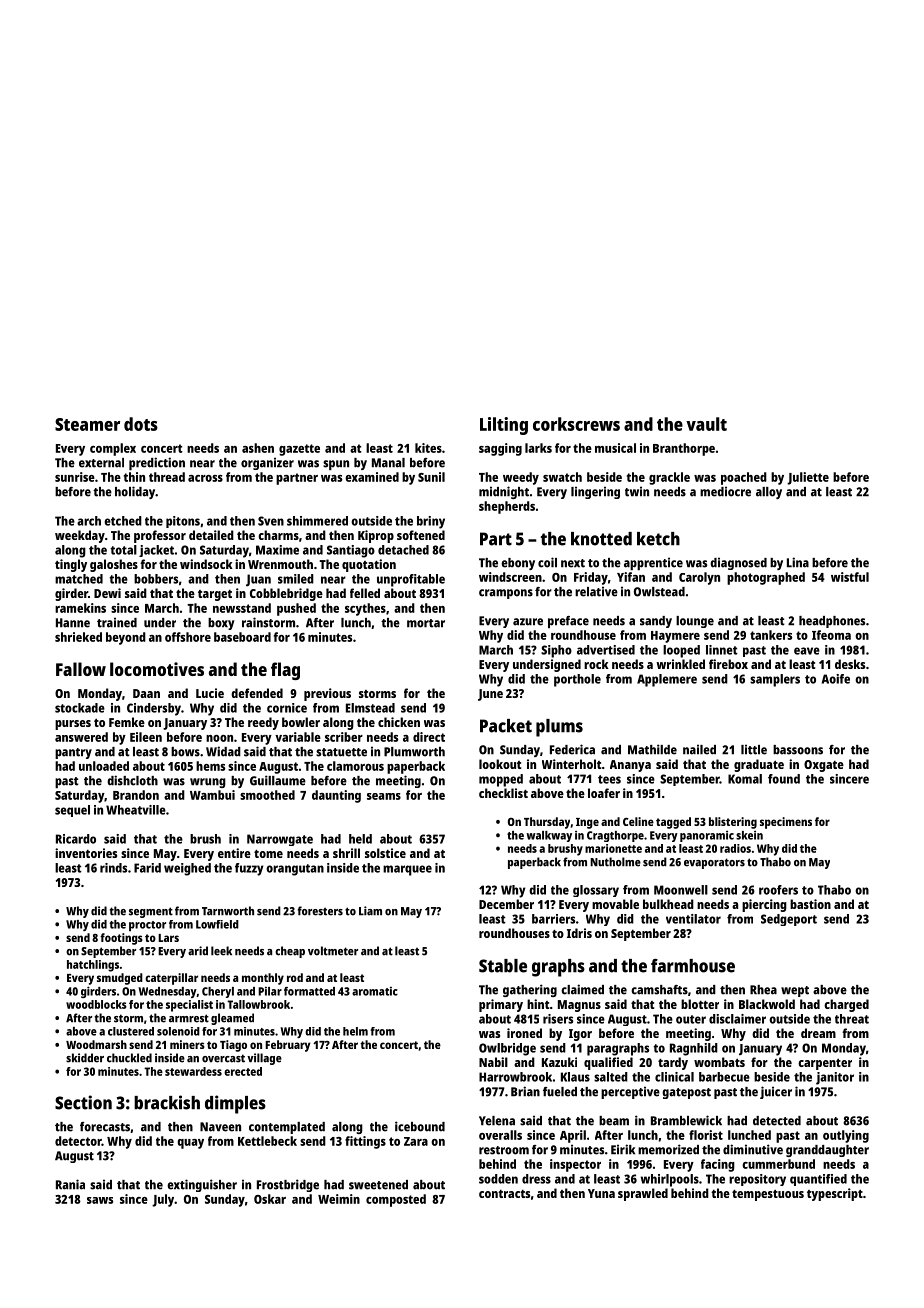 The width and height of the screenshot is (924, 1308). What do you see at coordinates (141, 424) in the screenshot?
I see `dots` at bounding box center [141, 424].
